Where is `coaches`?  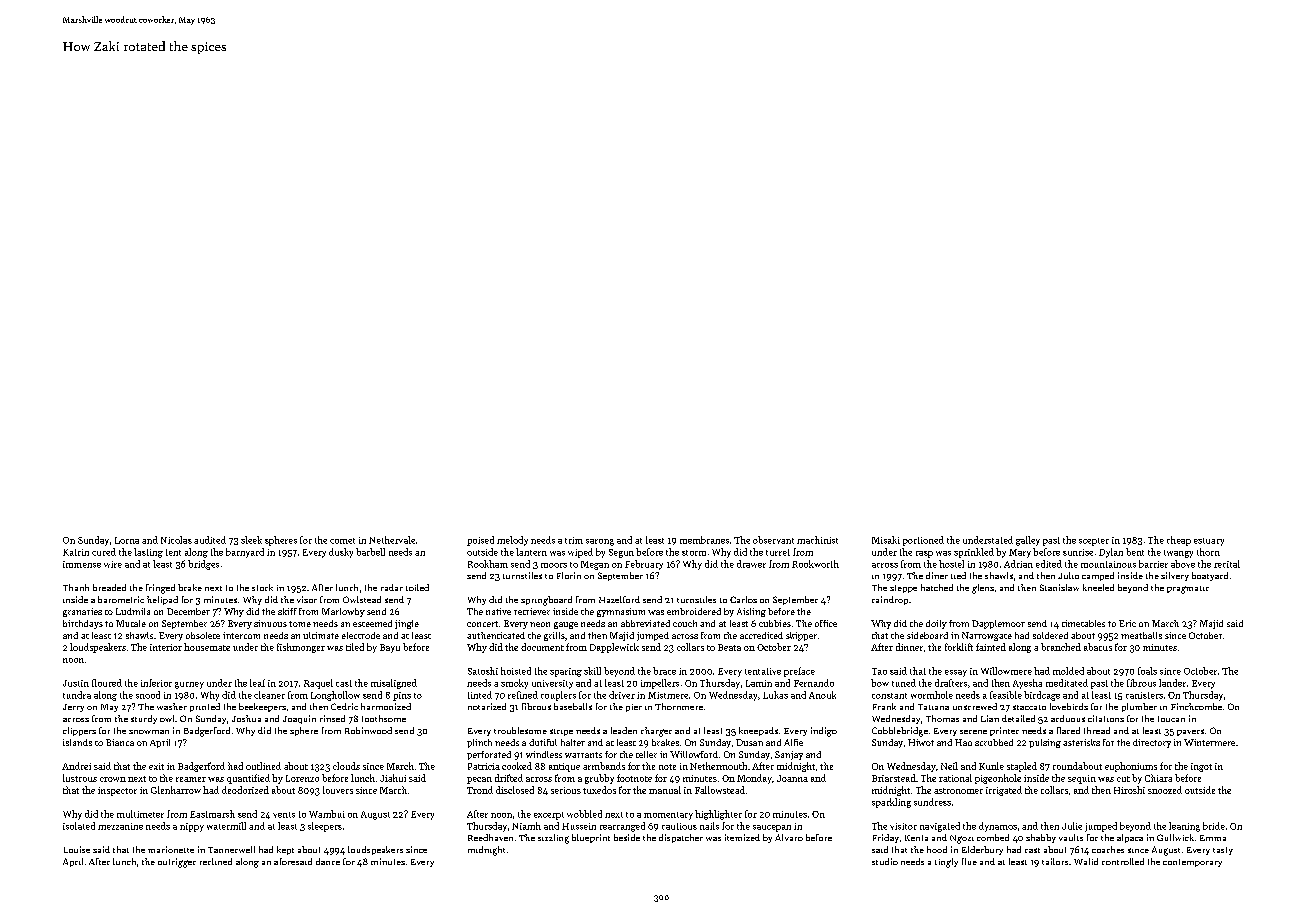
coaches is located at coordinates (1108, 849).
